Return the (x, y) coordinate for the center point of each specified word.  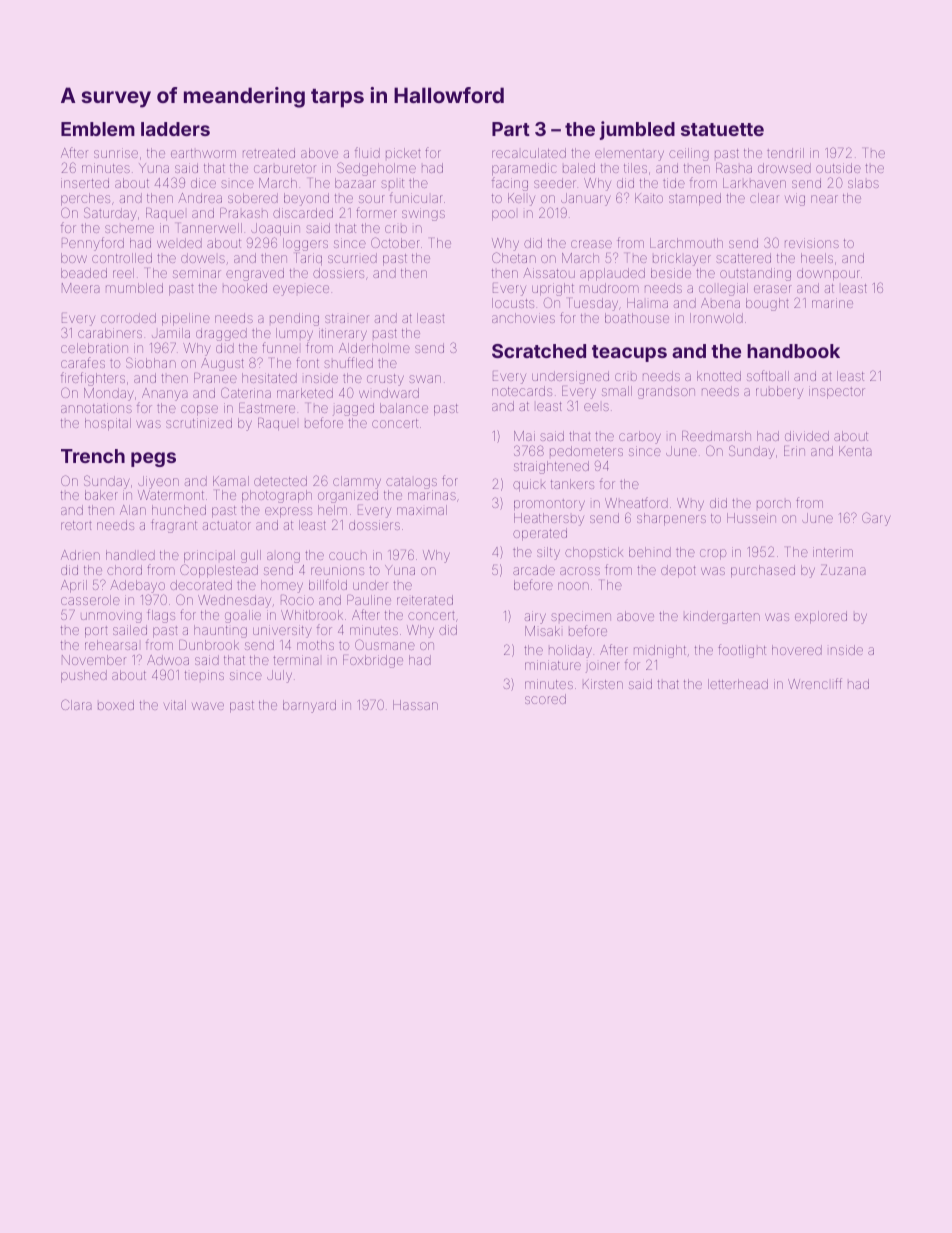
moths (315, 645)
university (282, 631)
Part (511, 129)
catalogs (411, 483)
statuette (722, 129)
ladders (175, 129)
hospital (108, 424)
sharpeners (671, 519)
